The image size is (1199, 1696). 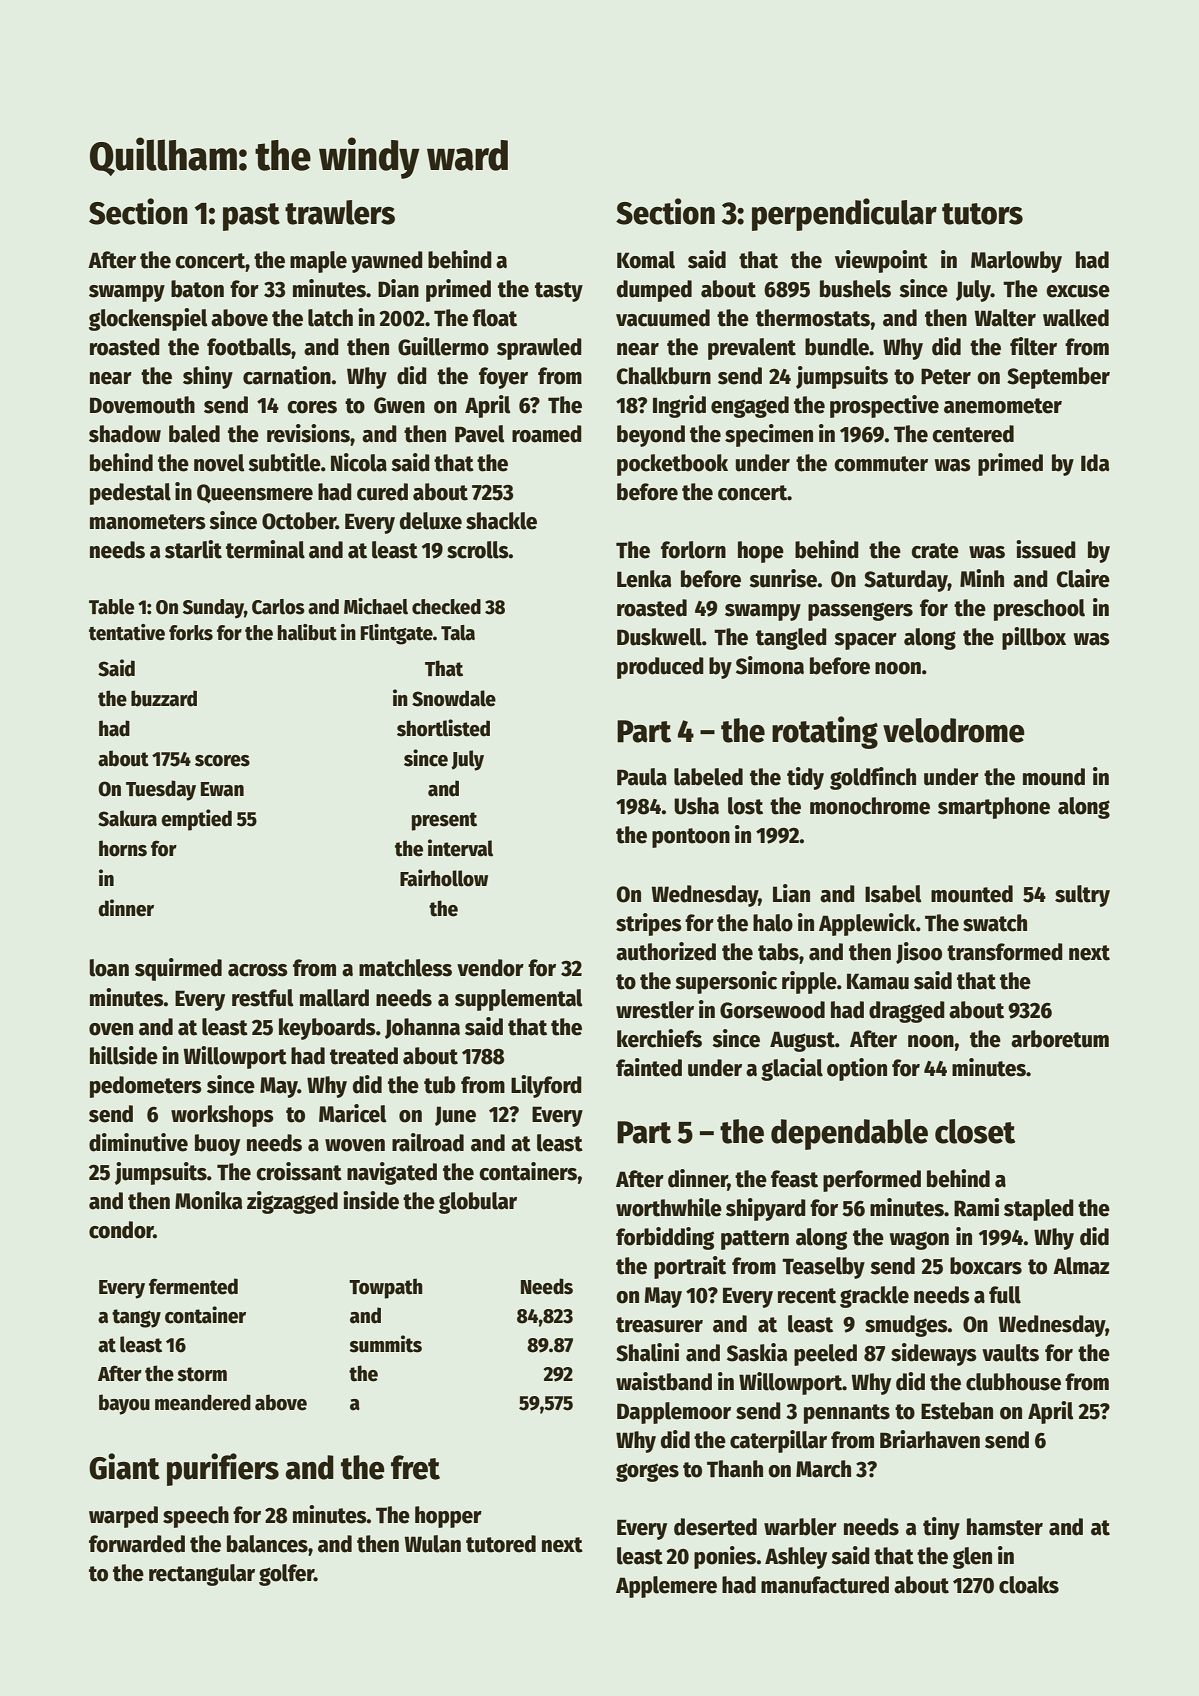 I want to click on stripes, so click(x=649, y=924).
